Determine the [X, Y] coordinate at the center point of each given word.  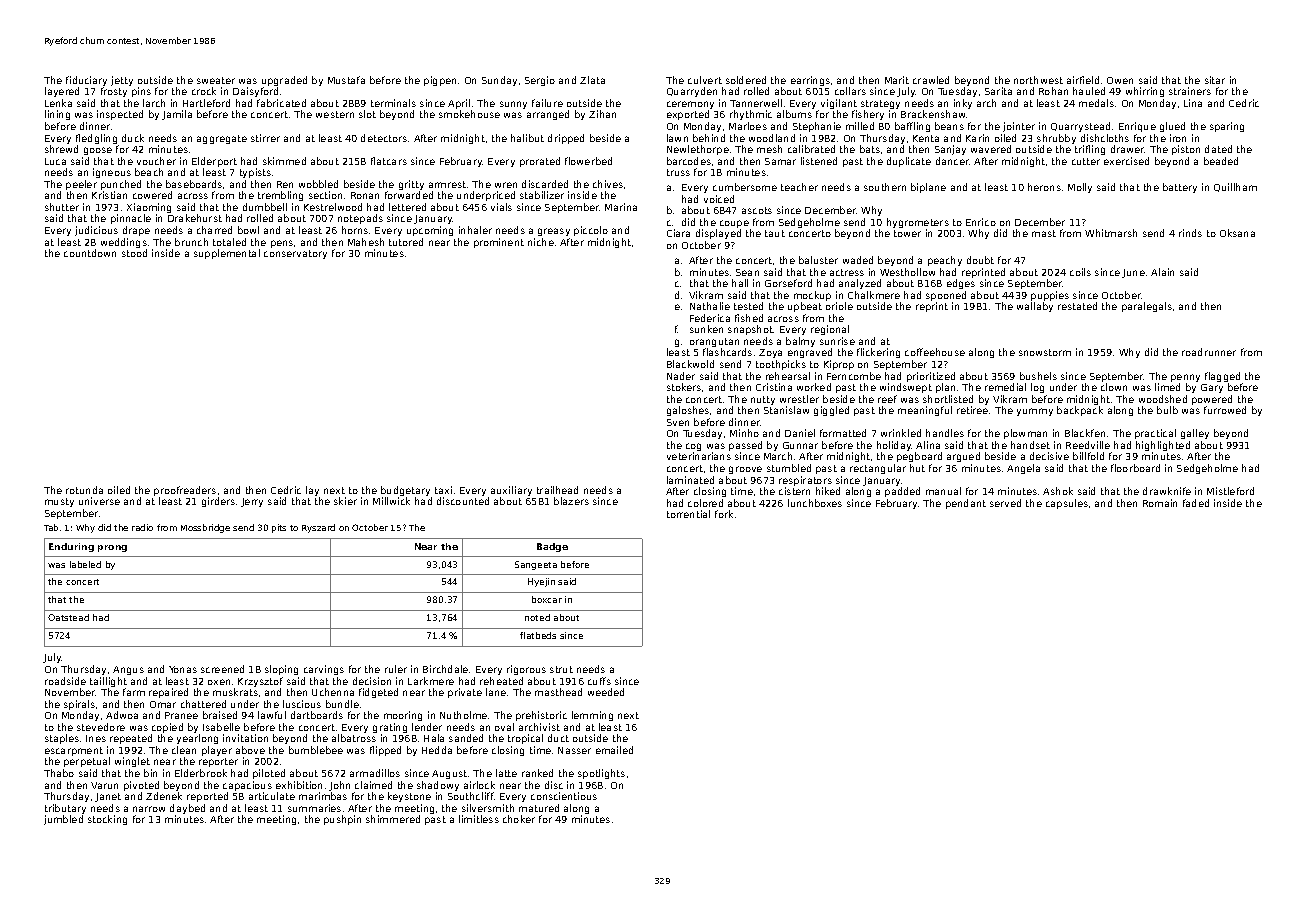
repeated [131, 739]
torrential [688, 514]
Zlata [592, 80]
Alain [1162, 272]
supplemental [227, 254]
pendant [966, 504]
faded [1196, 503]
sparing [1227, 127]
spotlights [601, 774]
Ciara [678, 233]
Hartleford [206, 103]
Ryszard [318, 528]
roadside [65, 681]
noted [537, 617]
